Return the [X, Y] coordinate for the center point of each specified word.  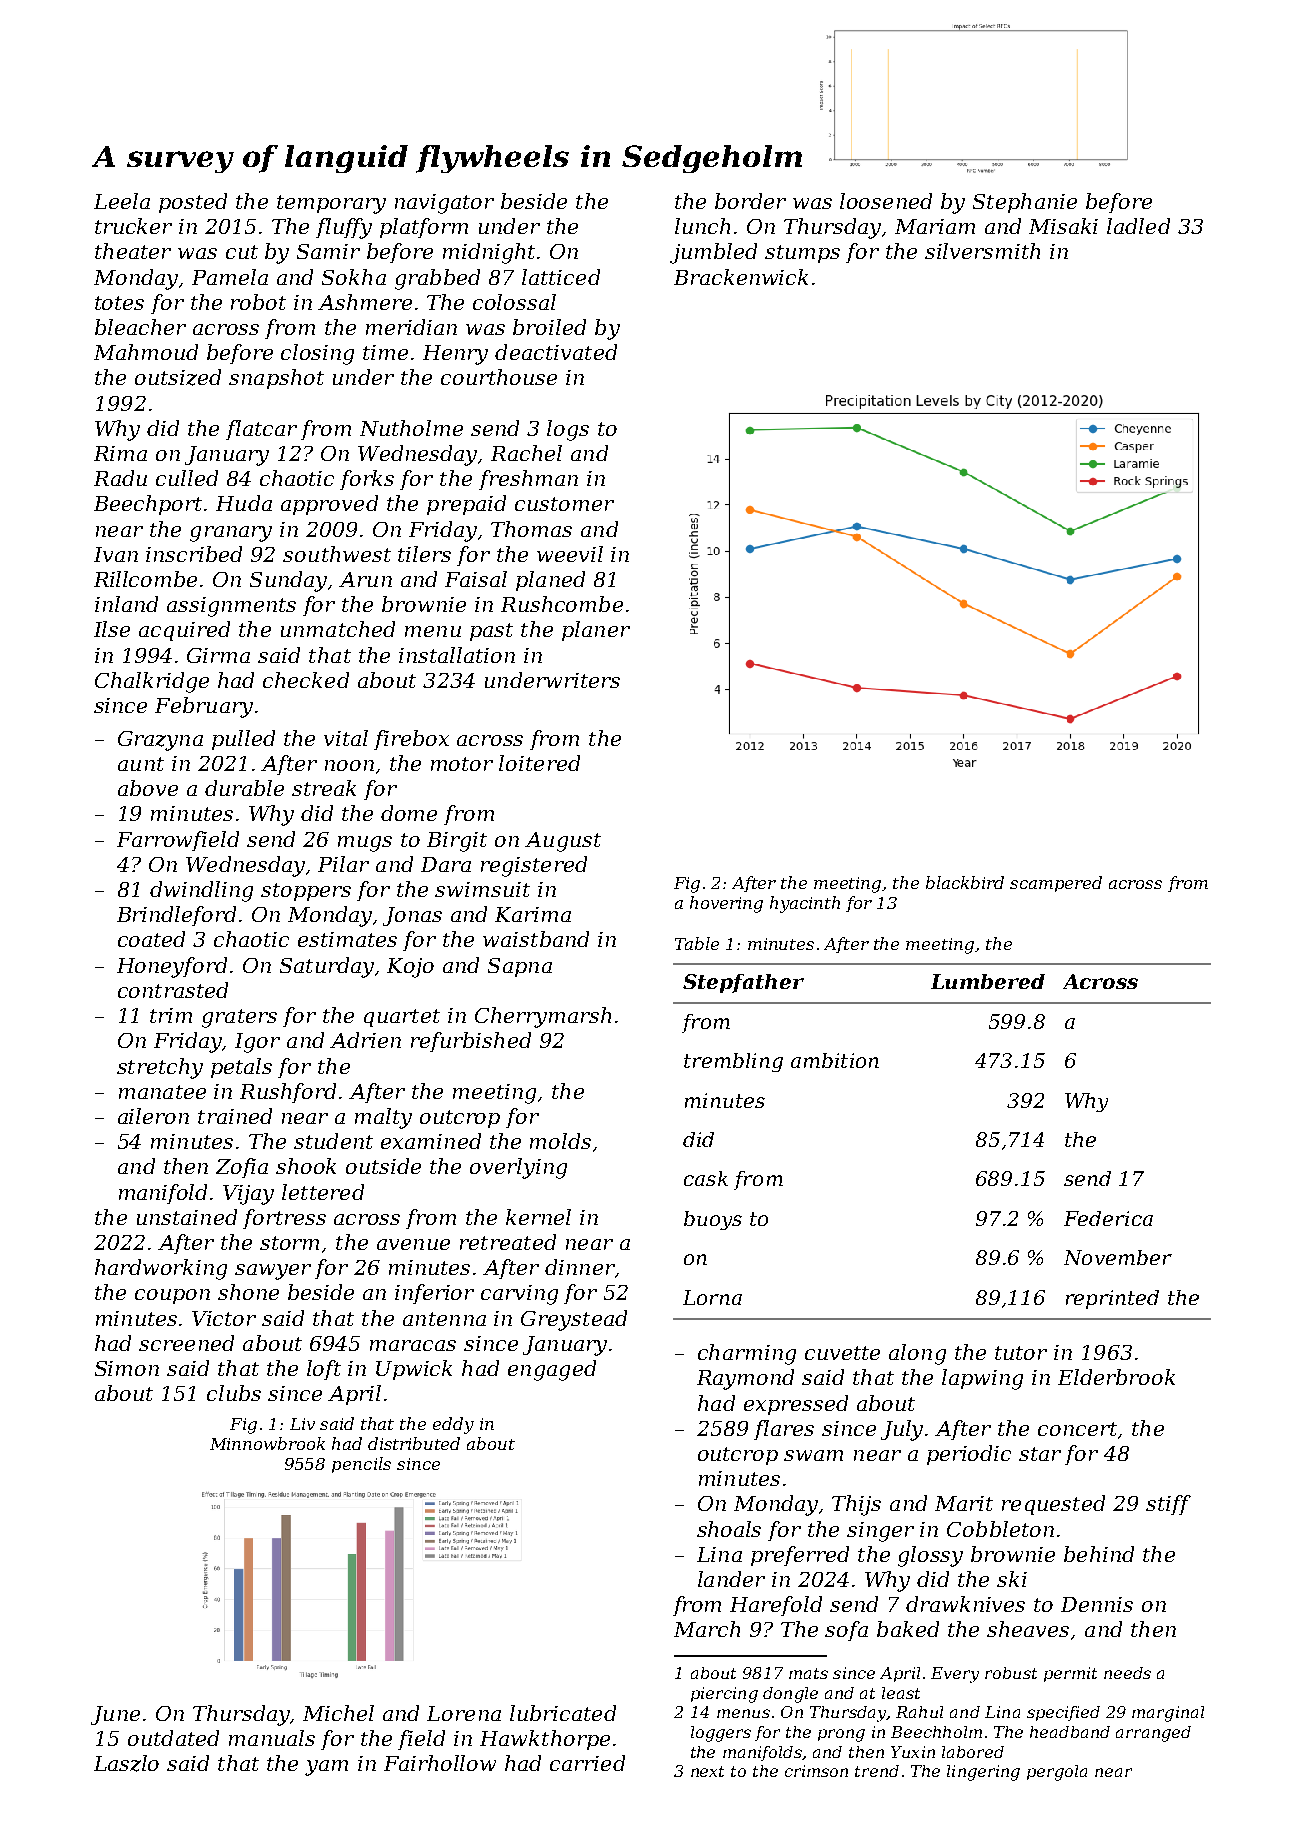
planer [596, 631]
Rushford [288, 1093]
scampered [1056, 884]
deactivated [556, 352]
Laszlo [126, 1763]
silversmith [982, 251]
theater [133, 251]
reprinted [1112, 1299]
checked [306, 680]
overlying [518, 1168]
